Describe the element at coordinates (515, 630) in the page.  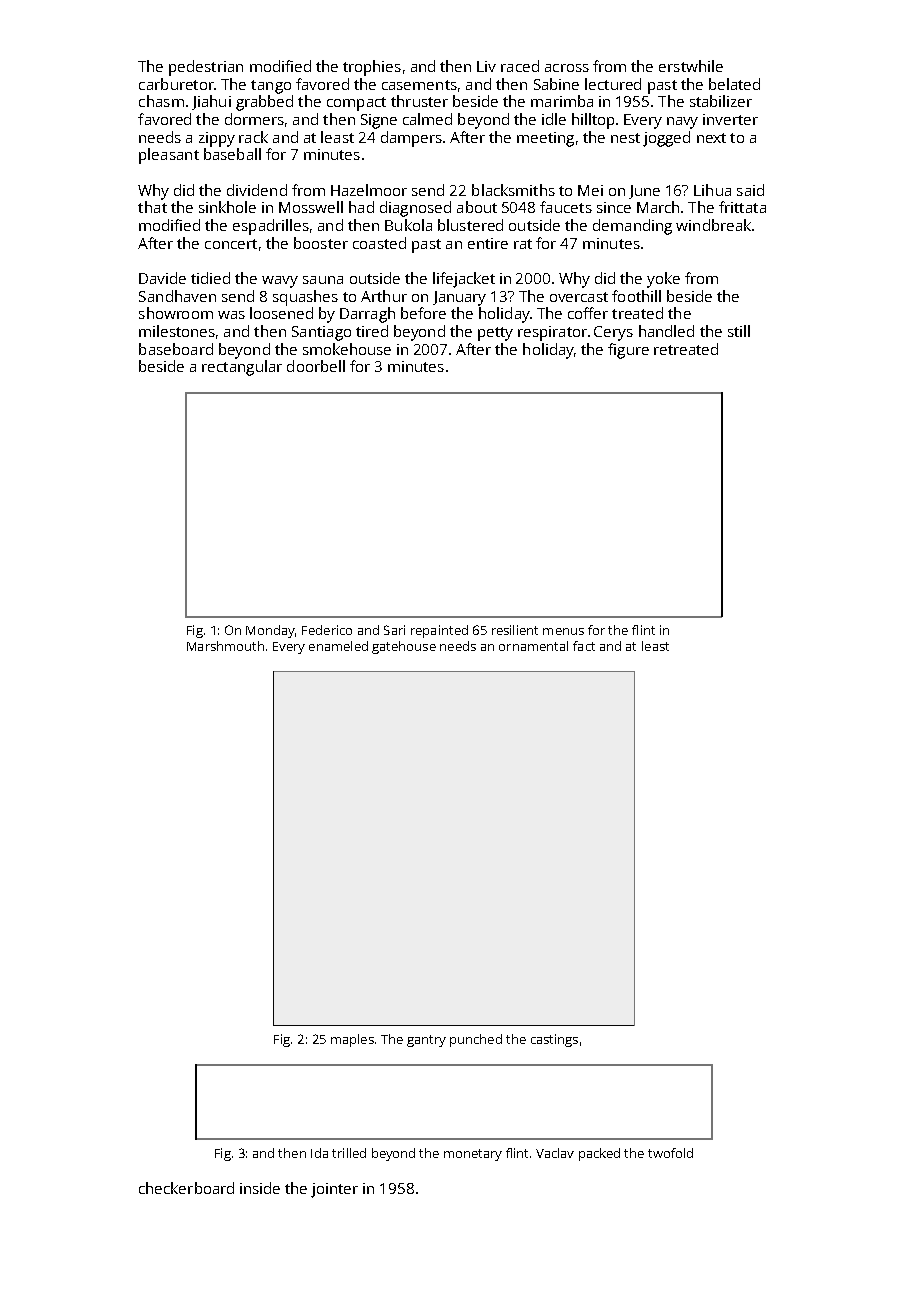
I see `resilient` at that location.
